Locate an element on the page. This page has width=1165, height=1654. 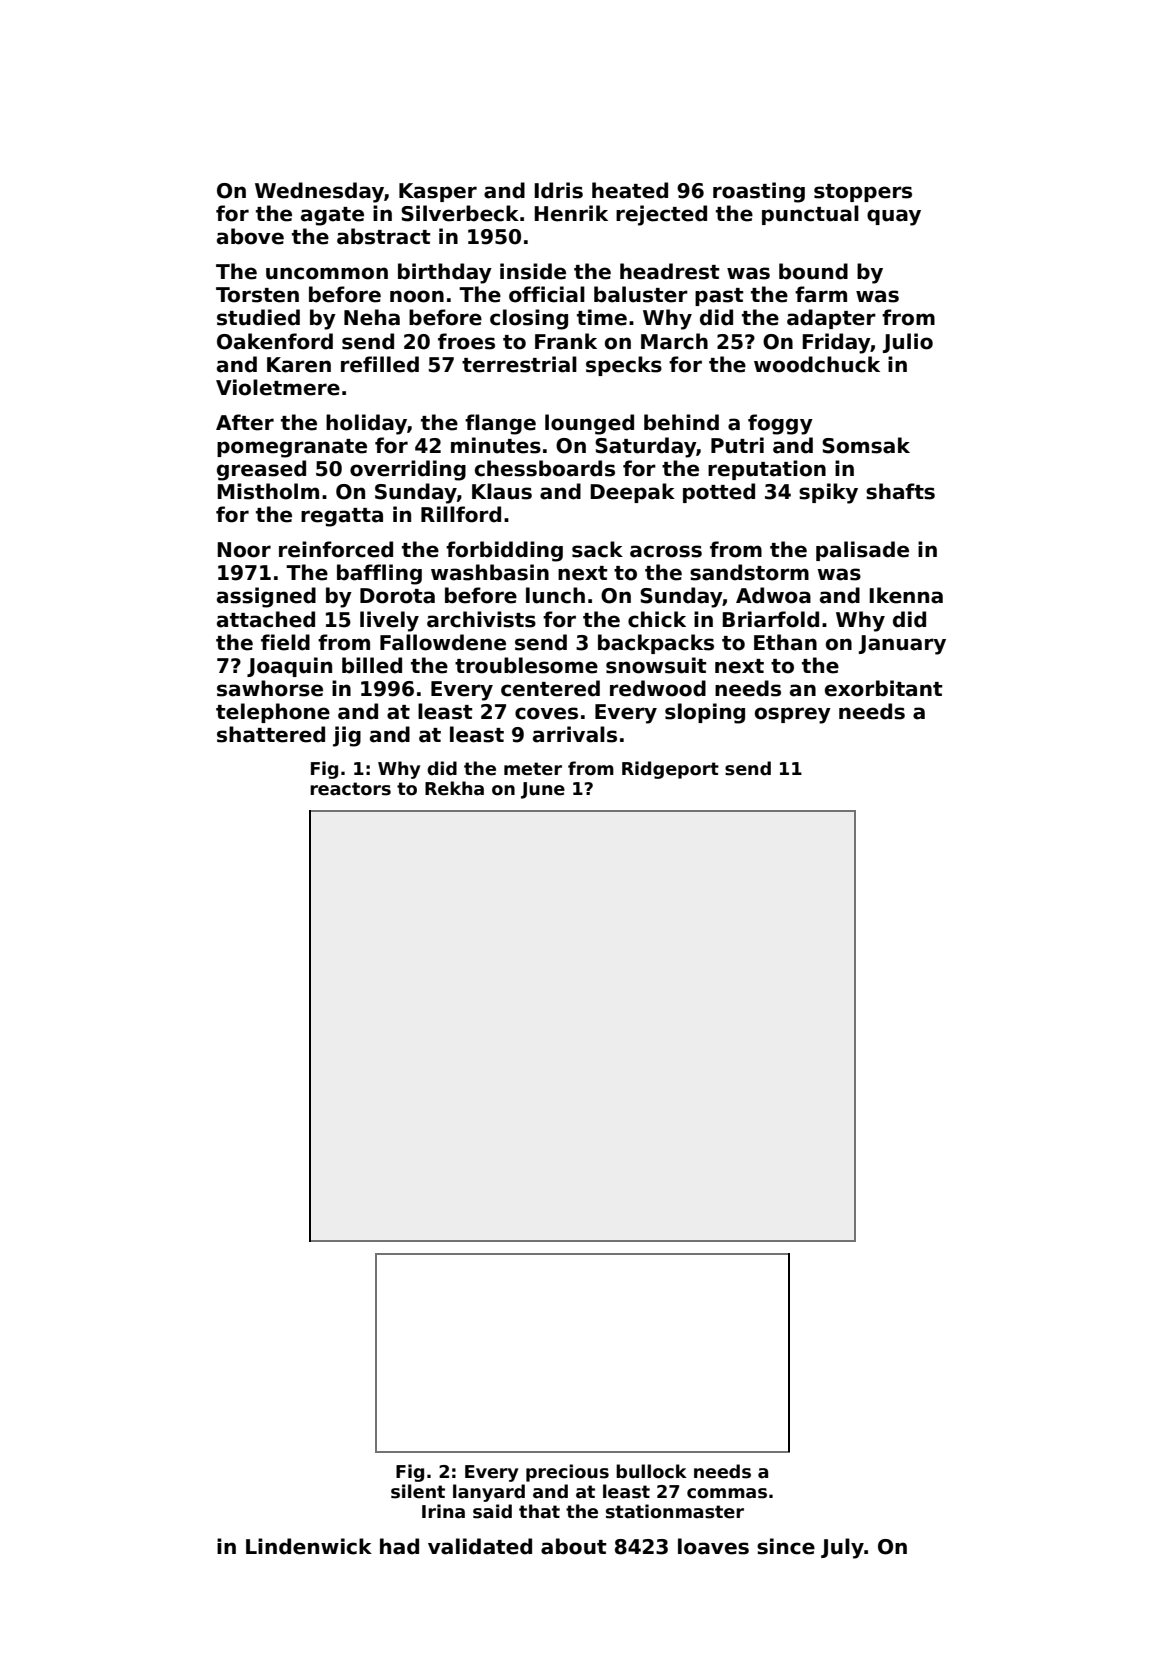
bullock is located at coordinates (651, 1471).
